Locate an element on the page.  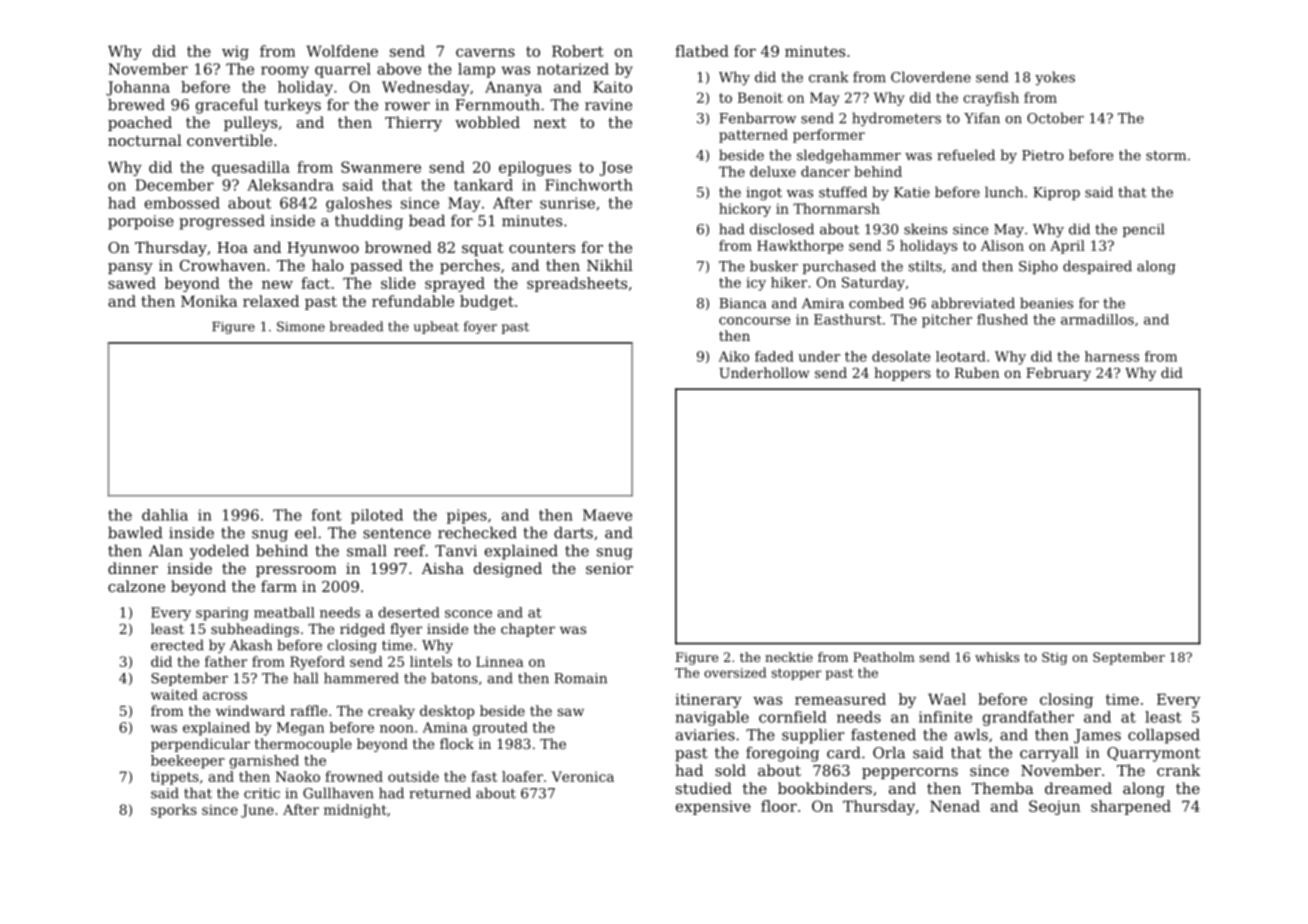
Peatholm is located at coordinates (884, 657).
